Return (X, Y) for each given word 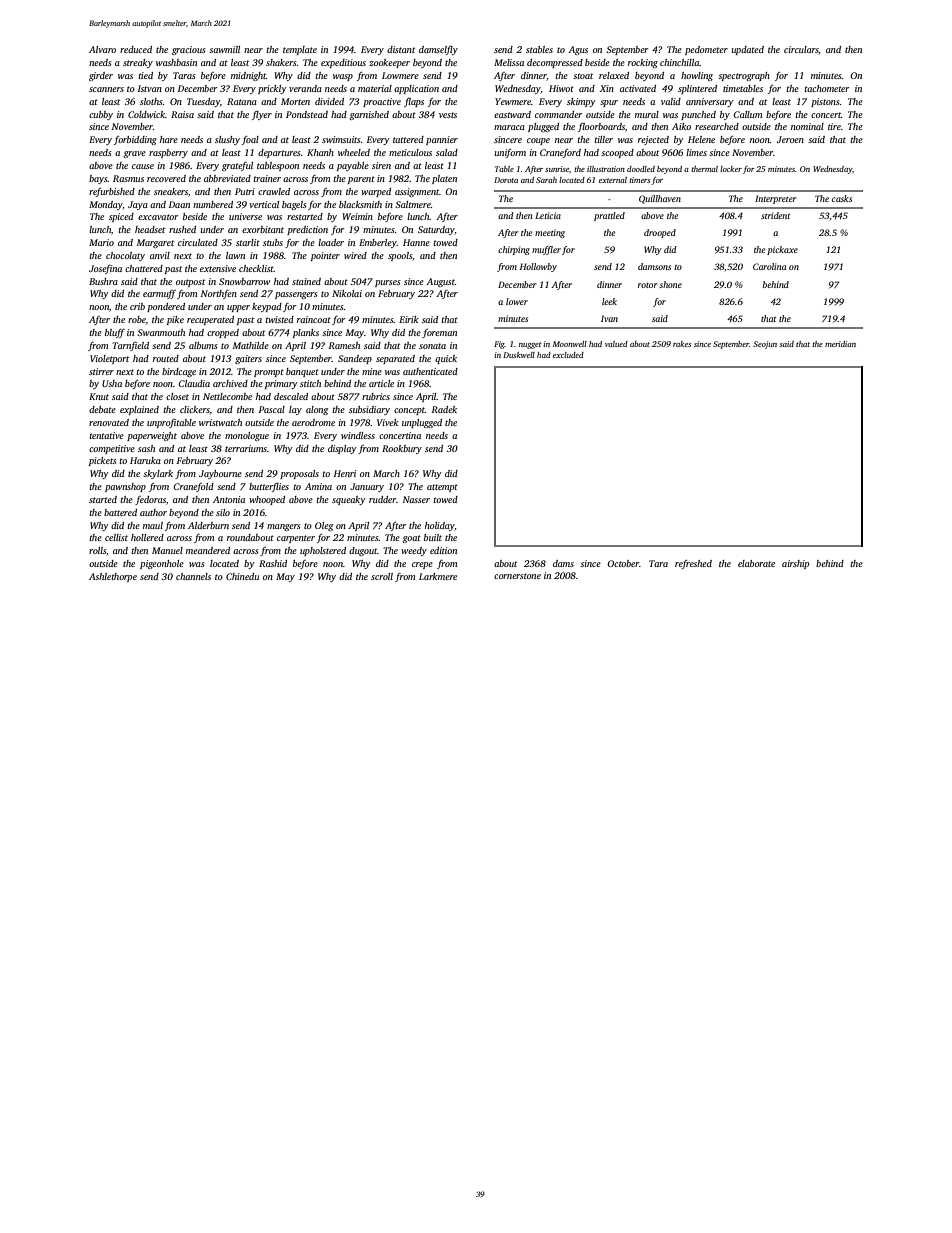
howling (697, 76)
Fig (499, 345)
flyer (262, 115)
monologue (247, 436)
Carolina (769, 266)
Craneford (560, 153)
